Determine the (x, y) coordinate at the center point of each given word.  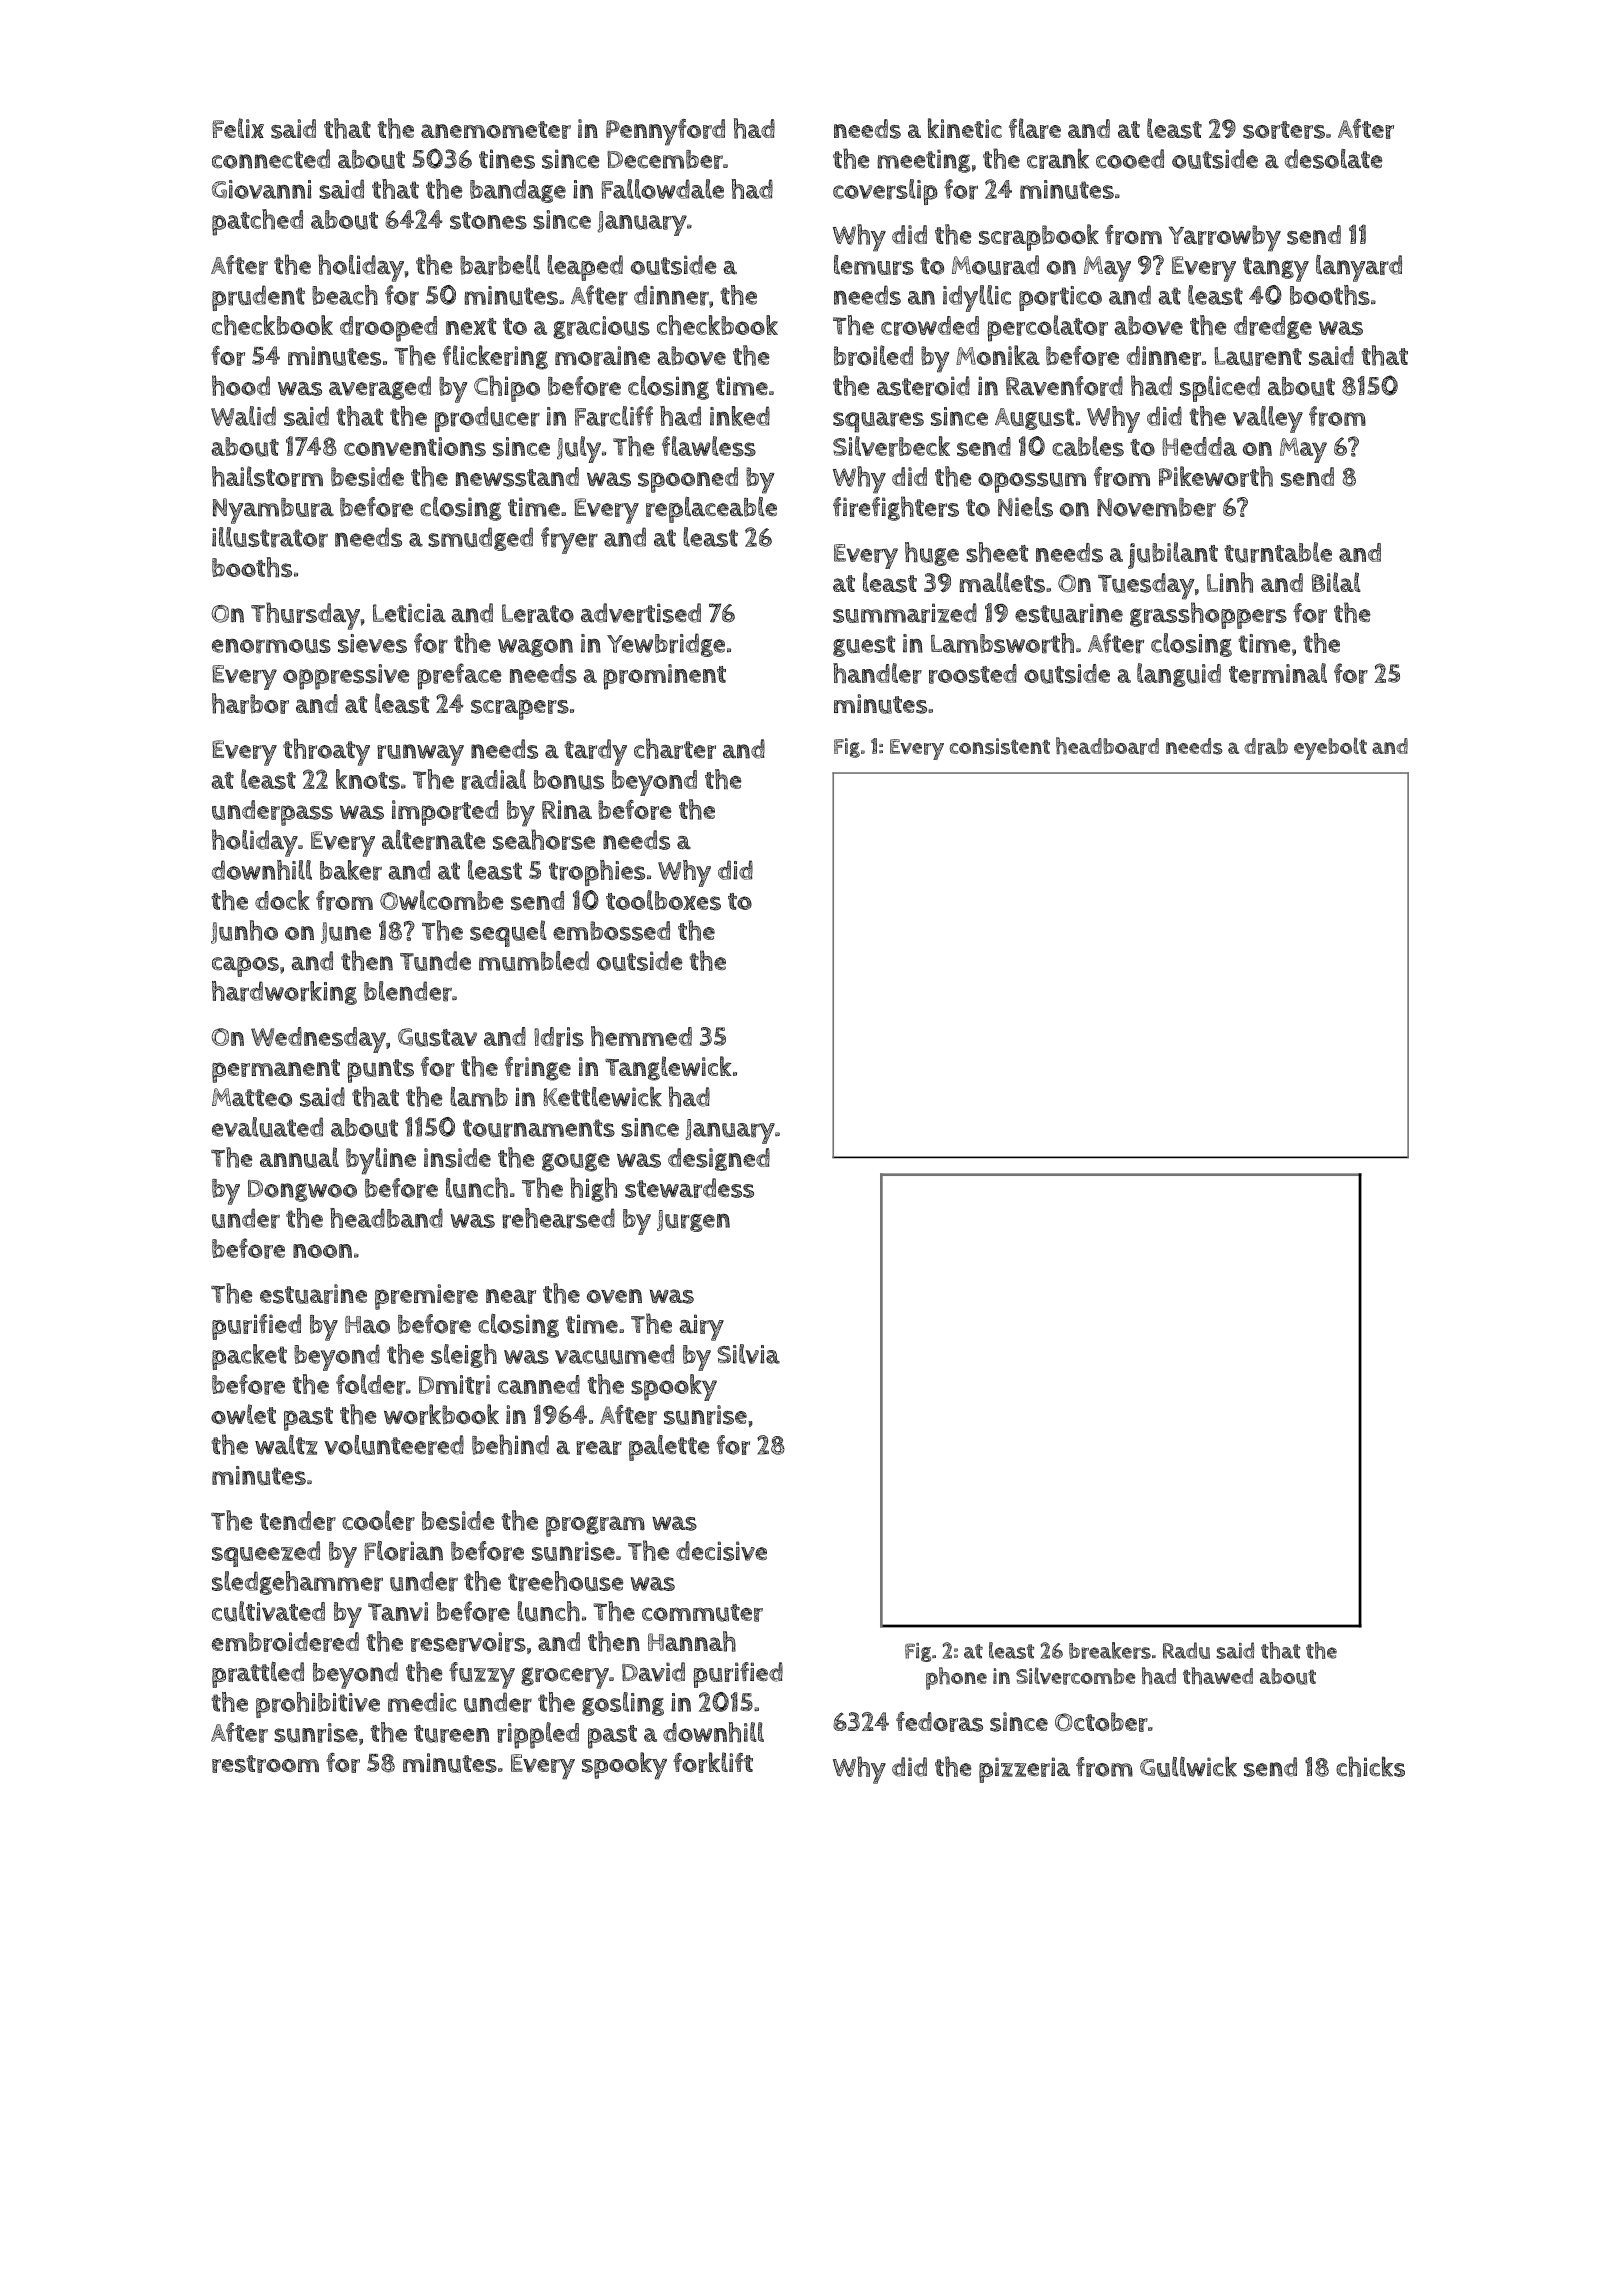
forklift (713, 1762)
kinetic (965, 128)
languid (1179, 675)
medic (422, 1702)
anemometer (496, 130)
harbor (250, 703)
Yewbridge (666, 645)
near (511, 1296)
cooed (1130, 159)
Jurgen (693, 1221)
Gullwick (1188, 1766)
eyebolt (1330, 748)
